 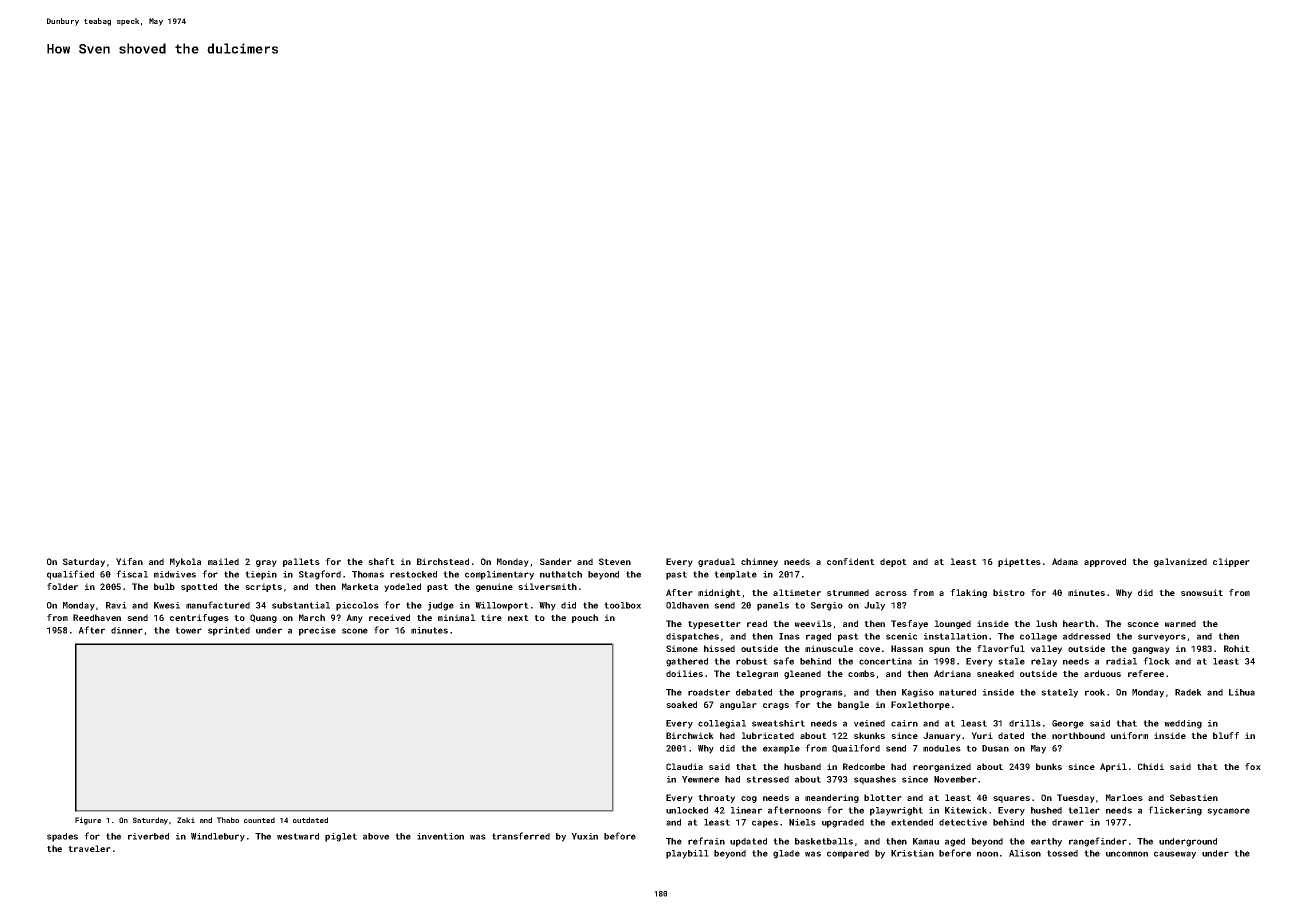 What do you see at coordinates (585, 618) in the page?
I see `pouch` at bounding box center [585, 618].
